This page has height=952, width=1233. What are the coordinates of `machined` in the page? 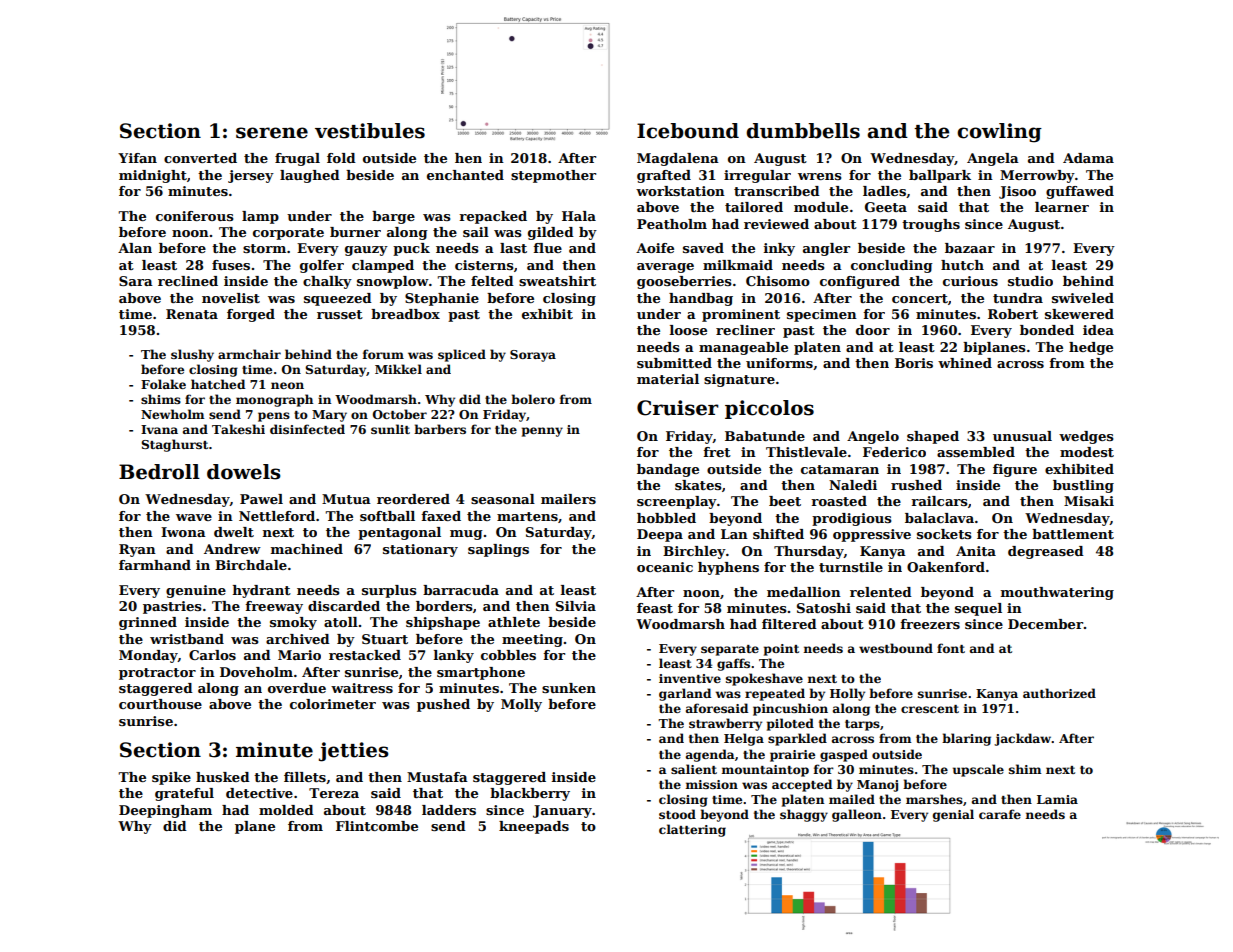 It's located at (307, 549).
